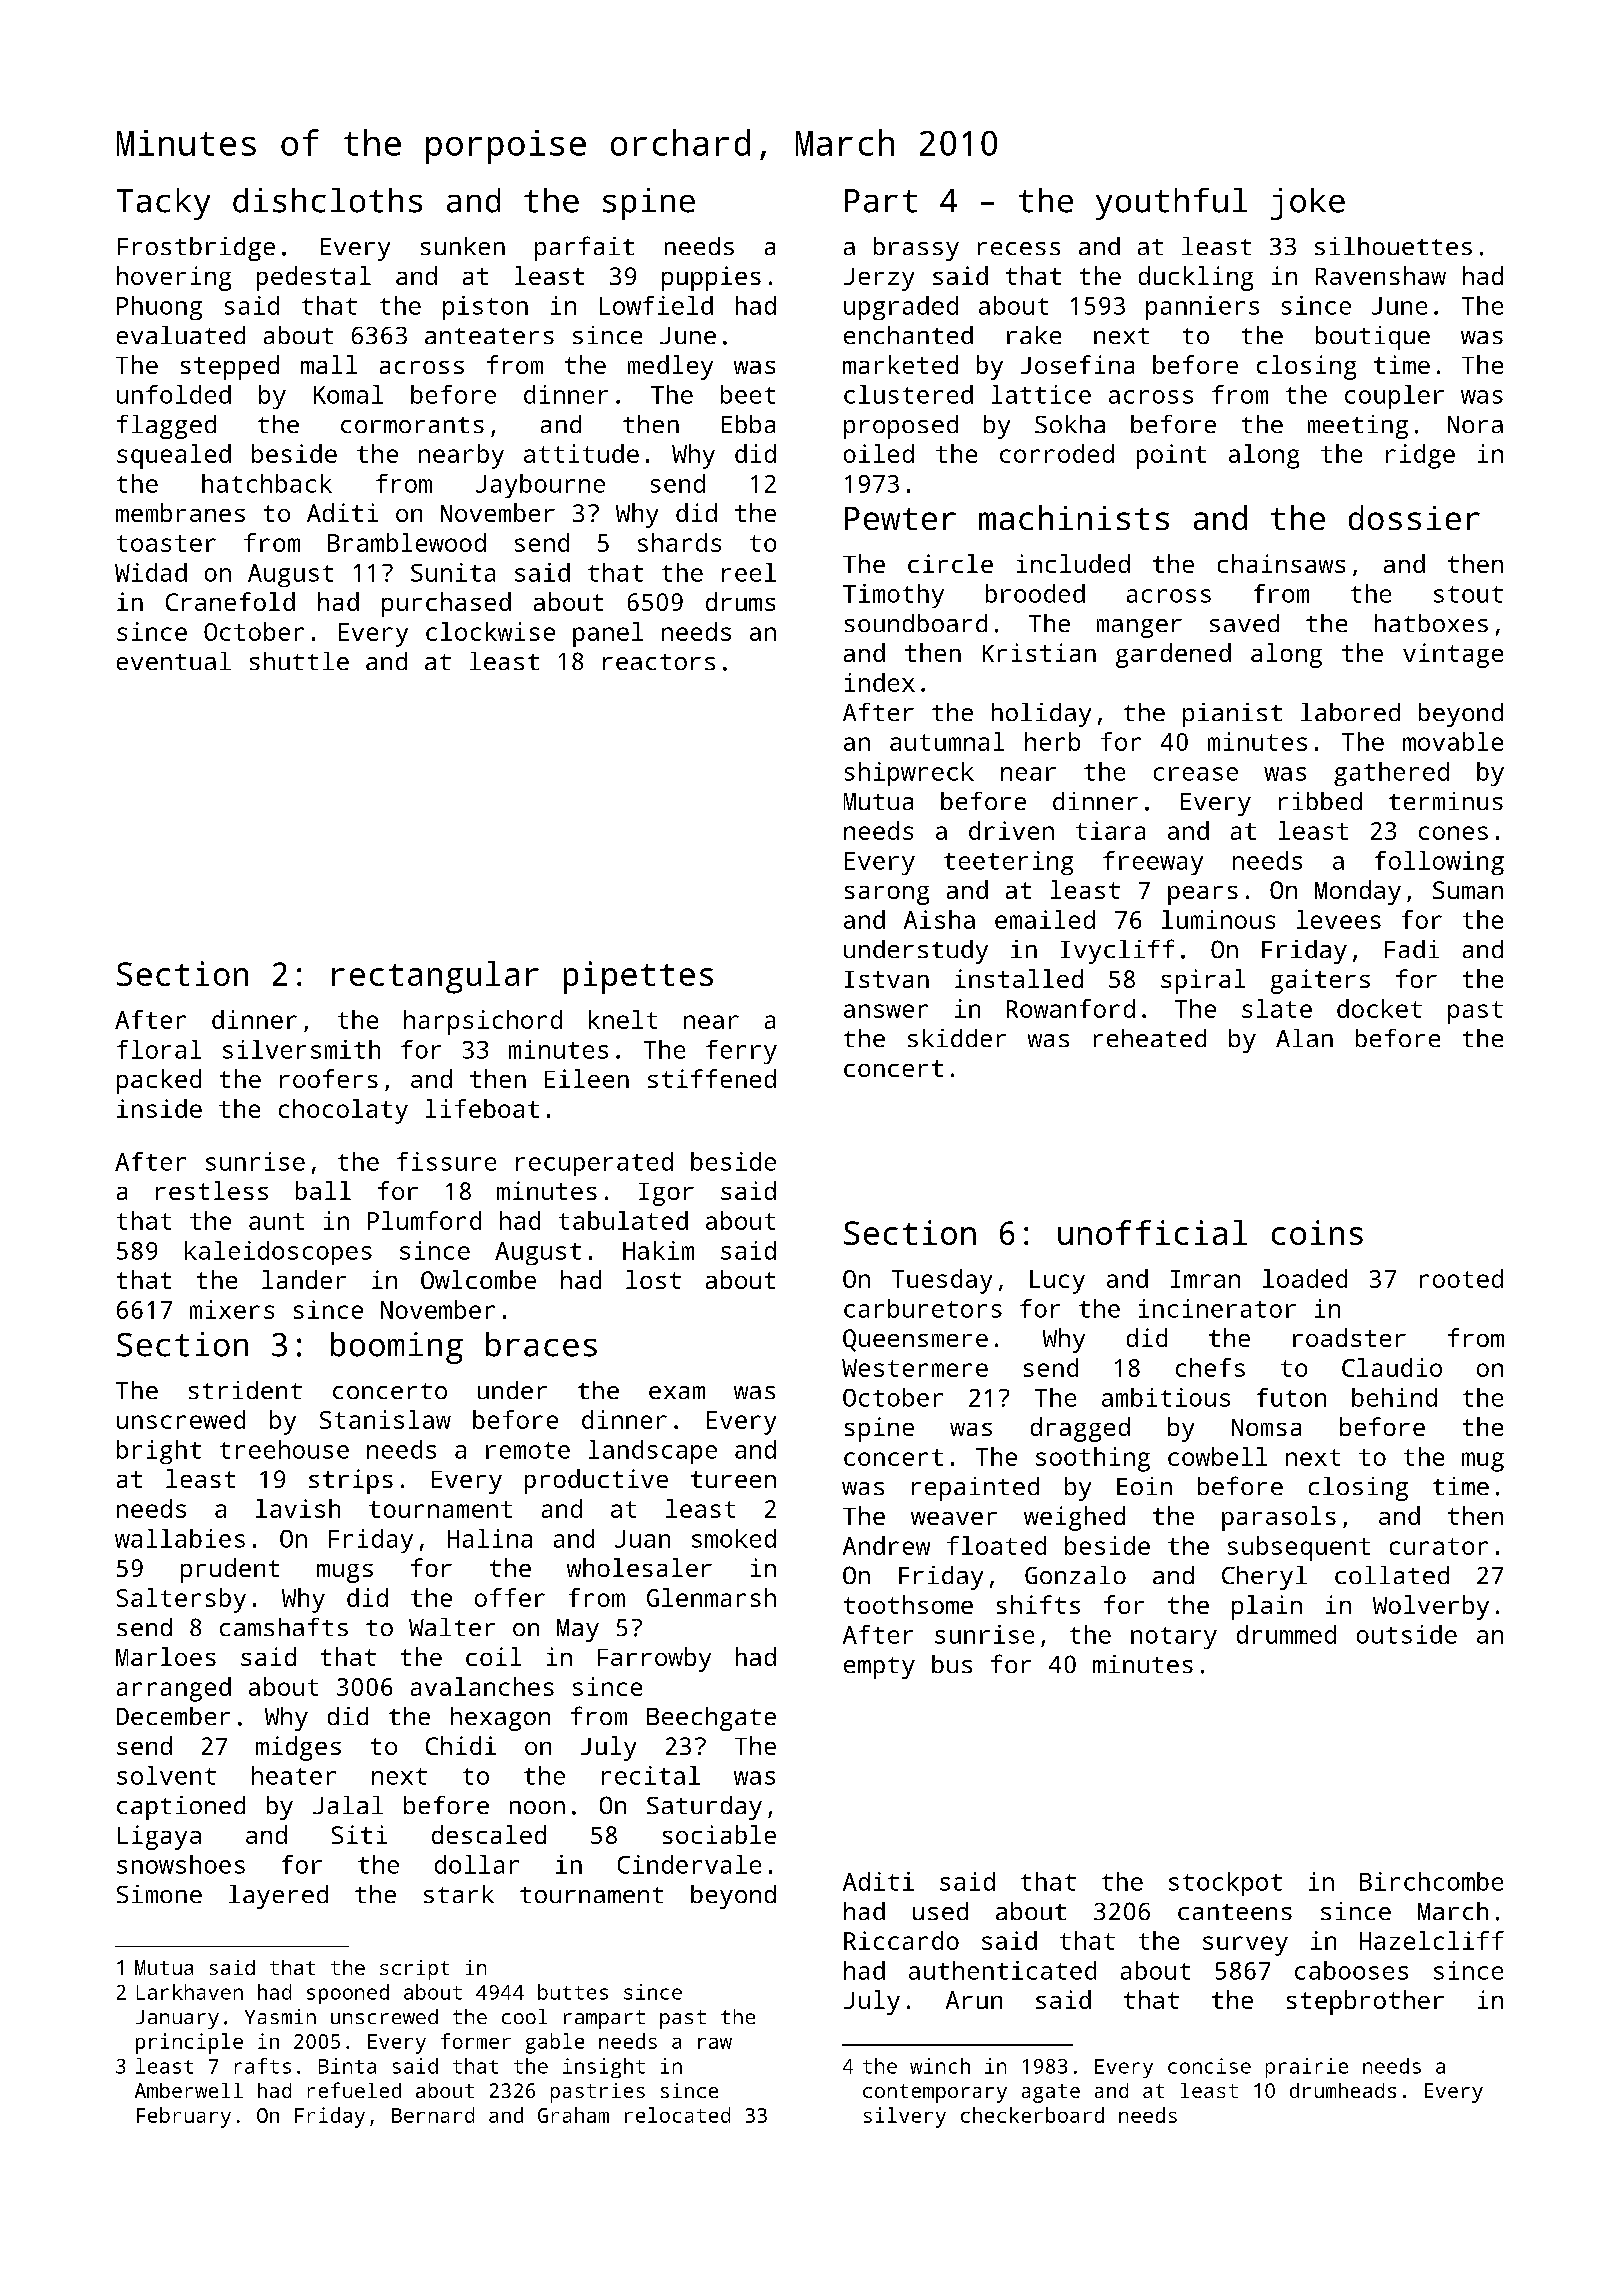 This screenshot has height=2292, width=1620. Describe the element at coordinates (412, 425) in the screenshot. I see `cormorants` at that location.
